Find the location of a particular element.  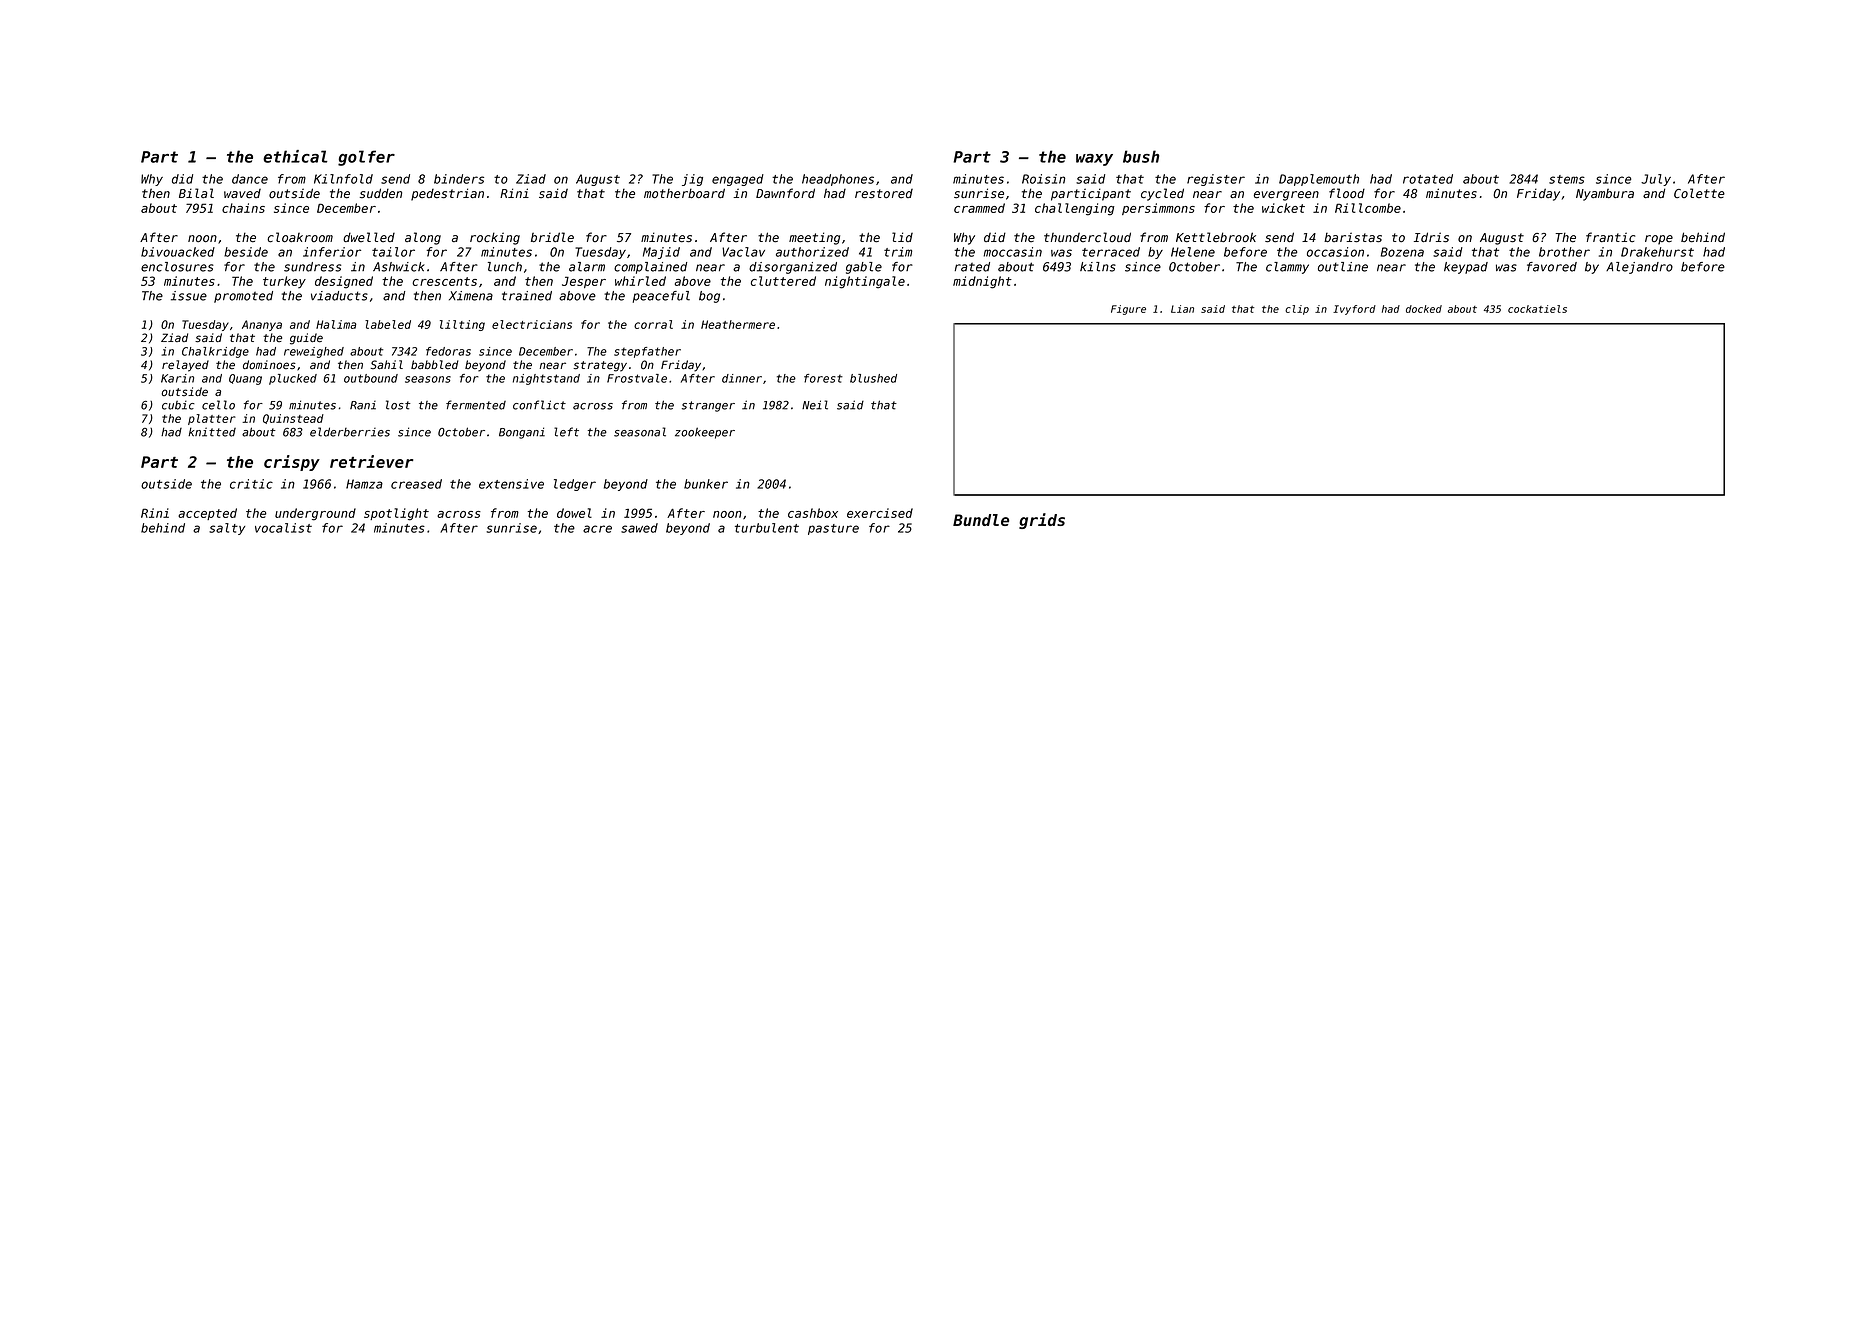

acre is located at coordinates (597, 529).
